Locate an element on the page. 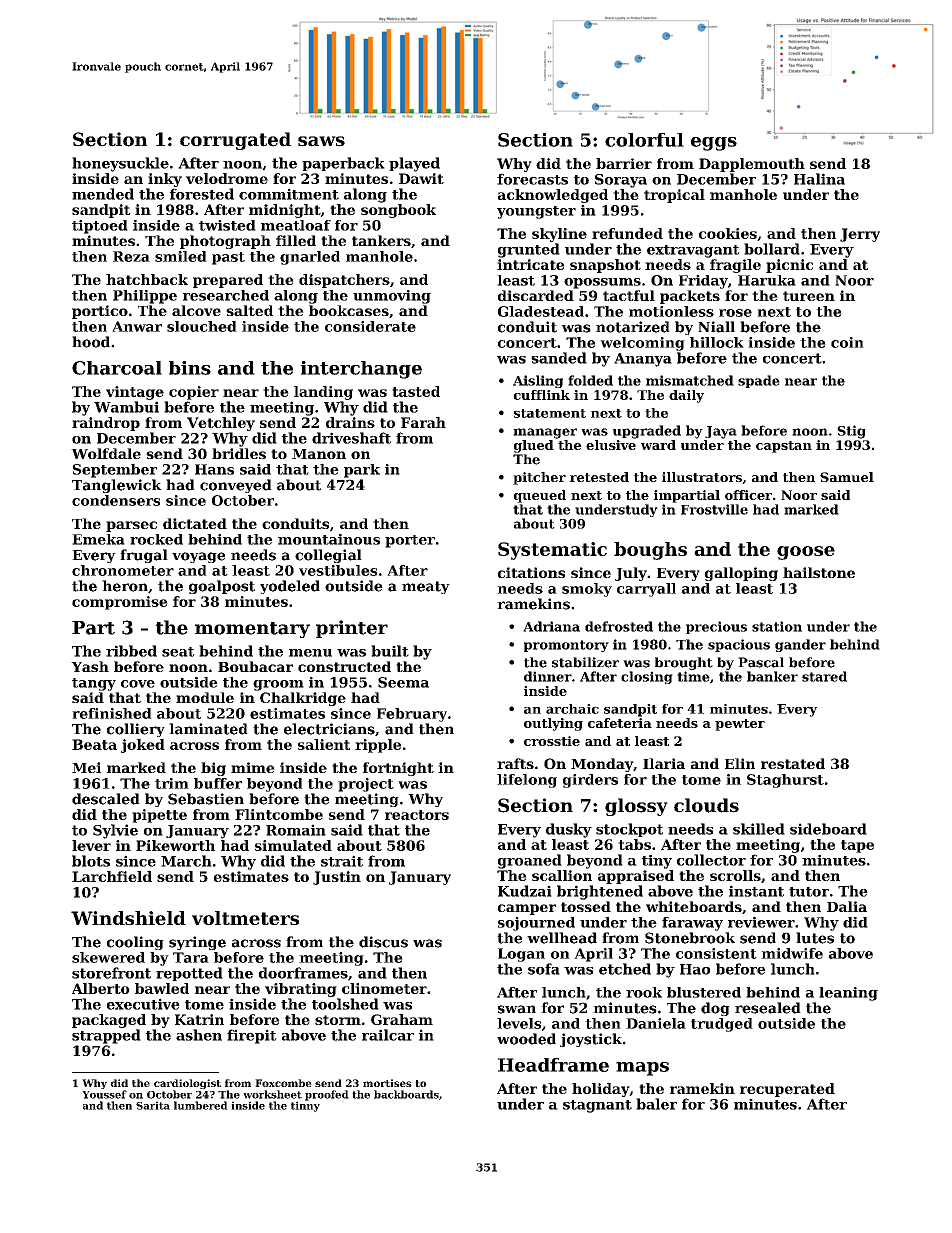 Image resolution: width=952 pixels, height=1233 pixels. chronometer is located at coordinates (123, 570).
